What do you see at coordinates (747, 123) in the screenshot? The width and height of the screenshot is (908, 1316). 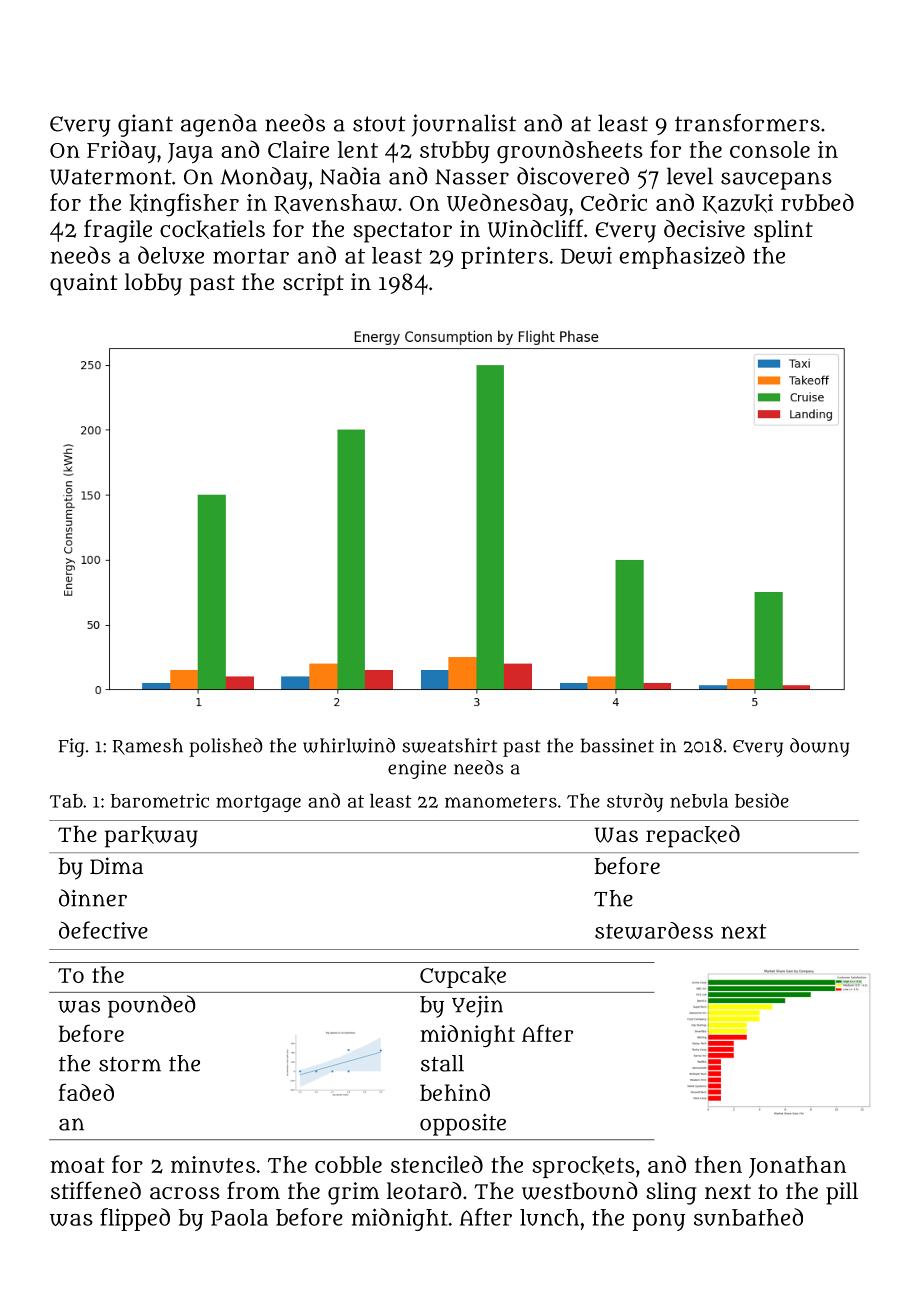 I see `transformers` at bounding box center [747, 123].
